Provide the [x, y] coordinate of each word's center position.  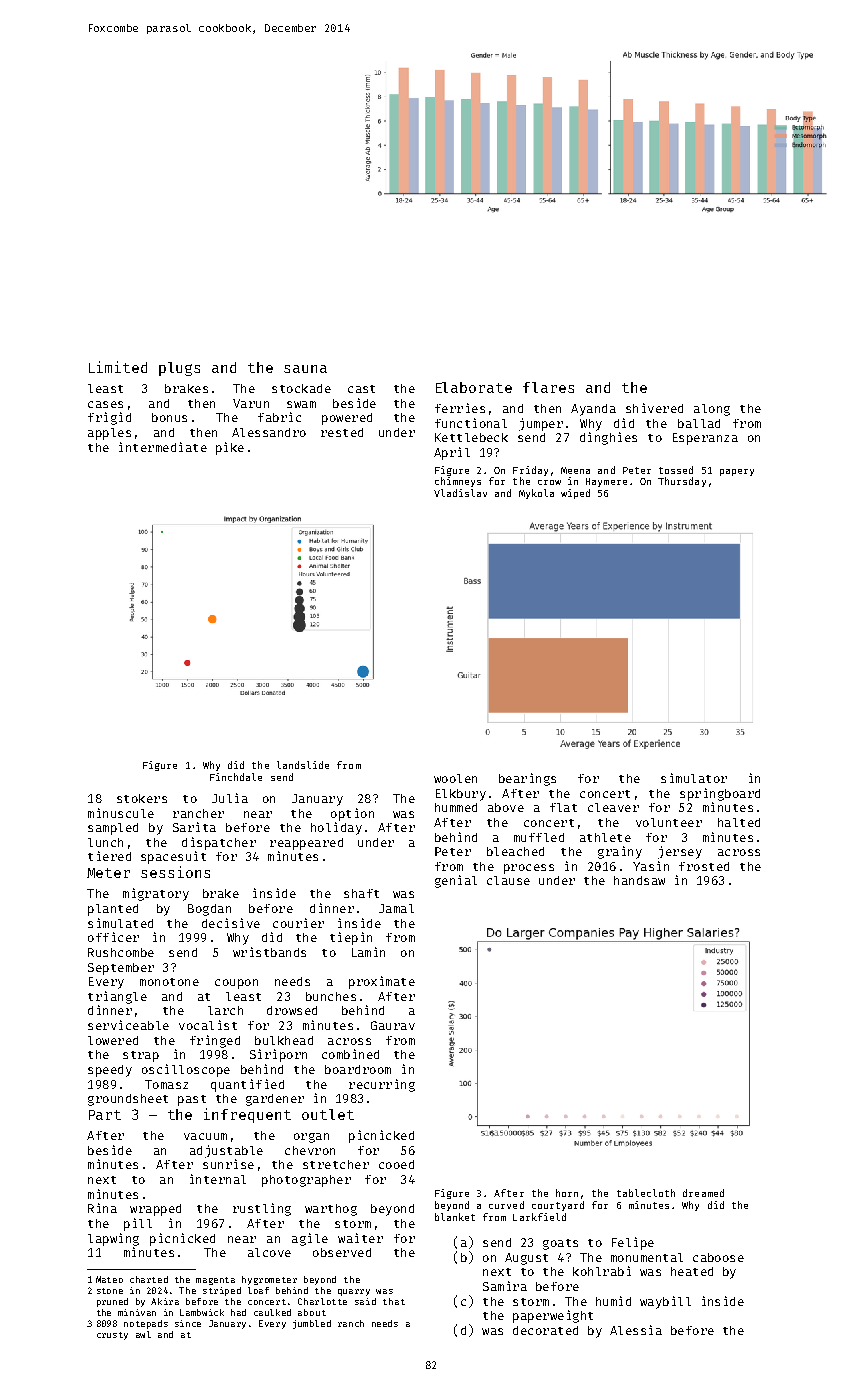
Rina [102, 1208]
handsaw [639, 880]
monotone [169, 982]
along [712, 410]
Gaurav [393, 1025]
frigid [109, 418]
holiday [336, 828]
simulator [694, 778]
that [394, 1301]
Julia [230, 798]
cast [361, 389]
